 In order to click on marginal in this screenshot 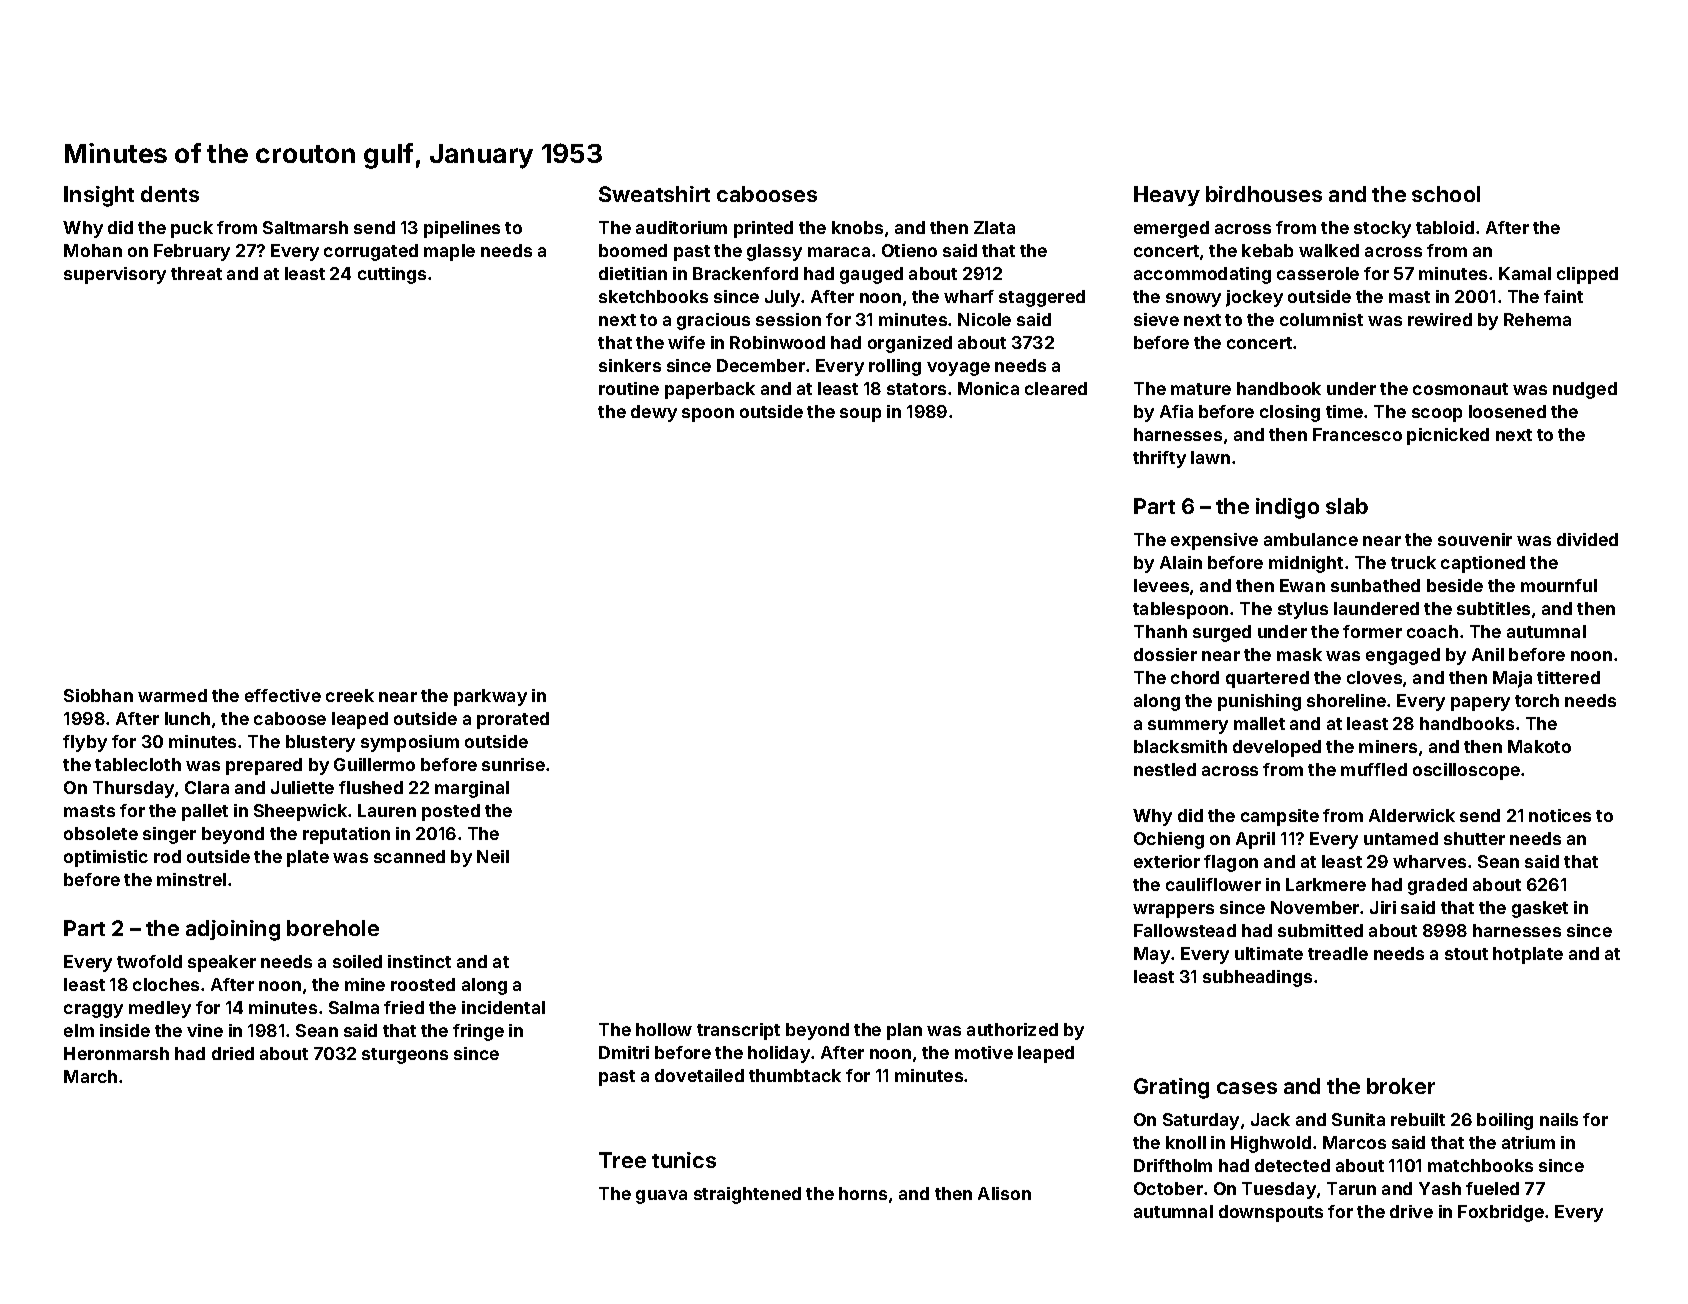, I will do `click(472, 789)`.
